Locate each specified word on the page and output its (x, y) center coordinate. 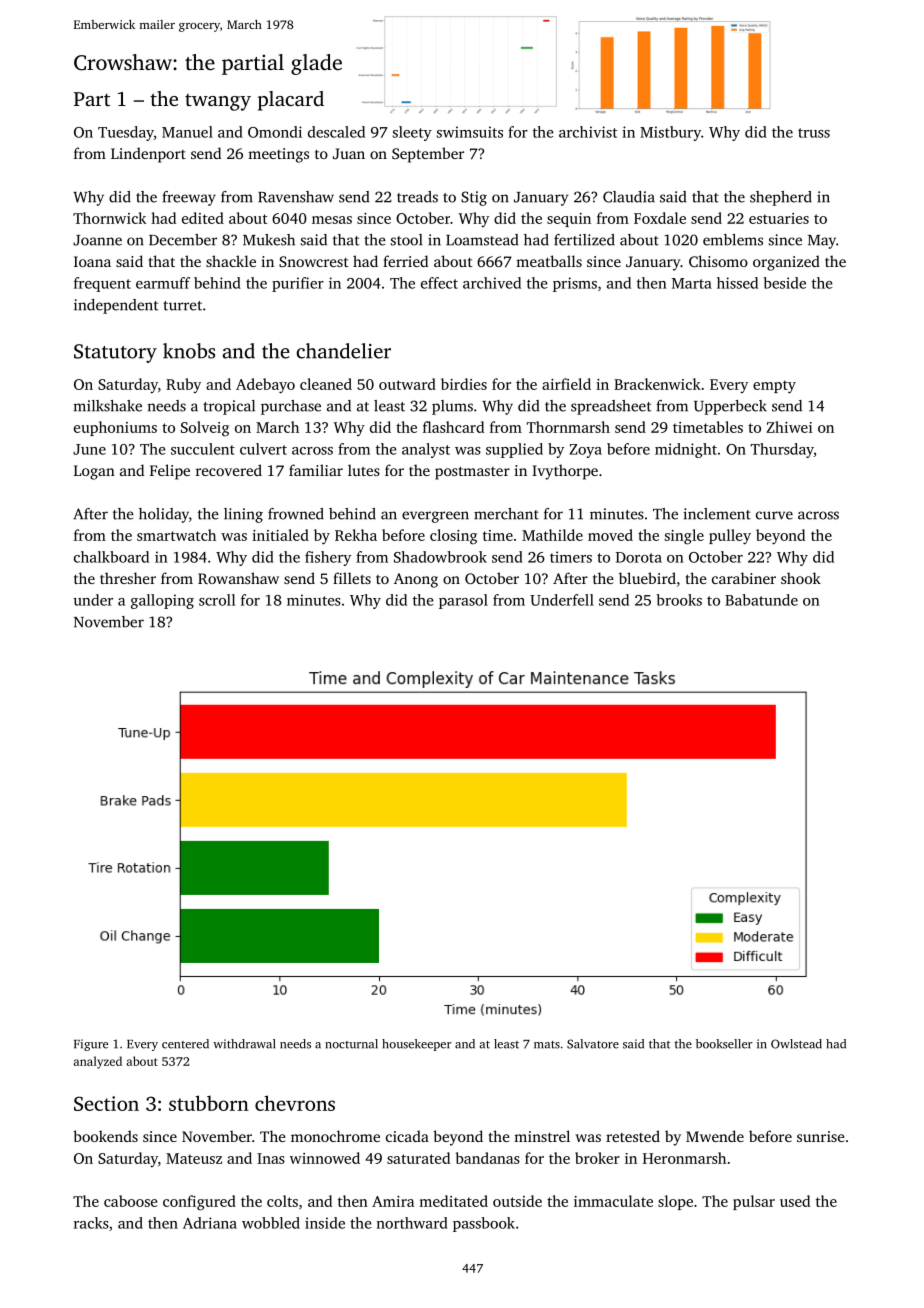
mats (547, 1045)
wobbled (271, 1223)
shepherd (781, 198)
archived (492, 283)
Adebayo (265, 386)
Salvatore (593, 1044)
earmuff (163, 283)
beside (785, 283)
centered (185, 1044)
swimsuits (470, 132)
